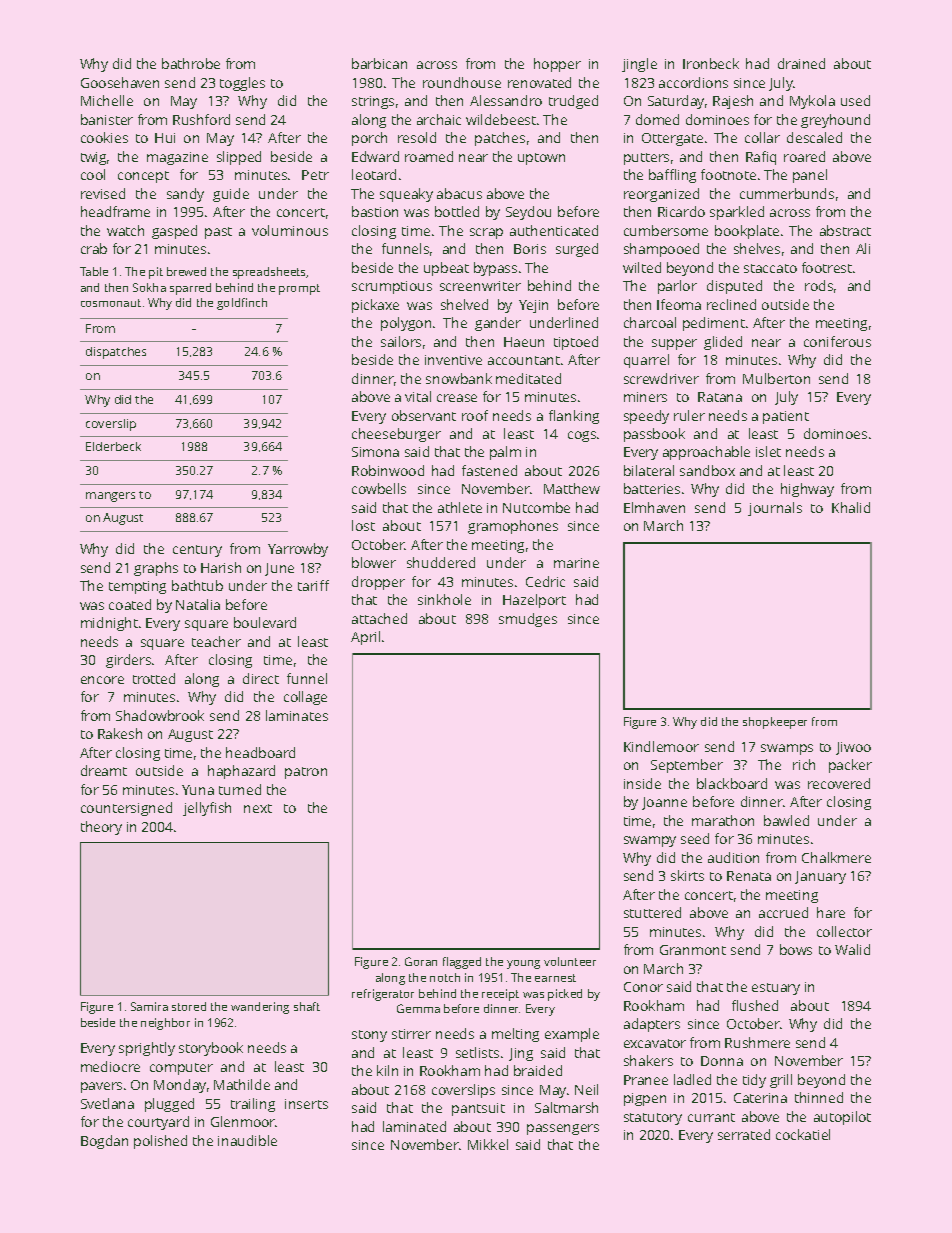 The image size is (952, 1233). What do you see at coordinates (298, 550) in the document?
I see `Yarrowby` at bounding box center [298, 550].
